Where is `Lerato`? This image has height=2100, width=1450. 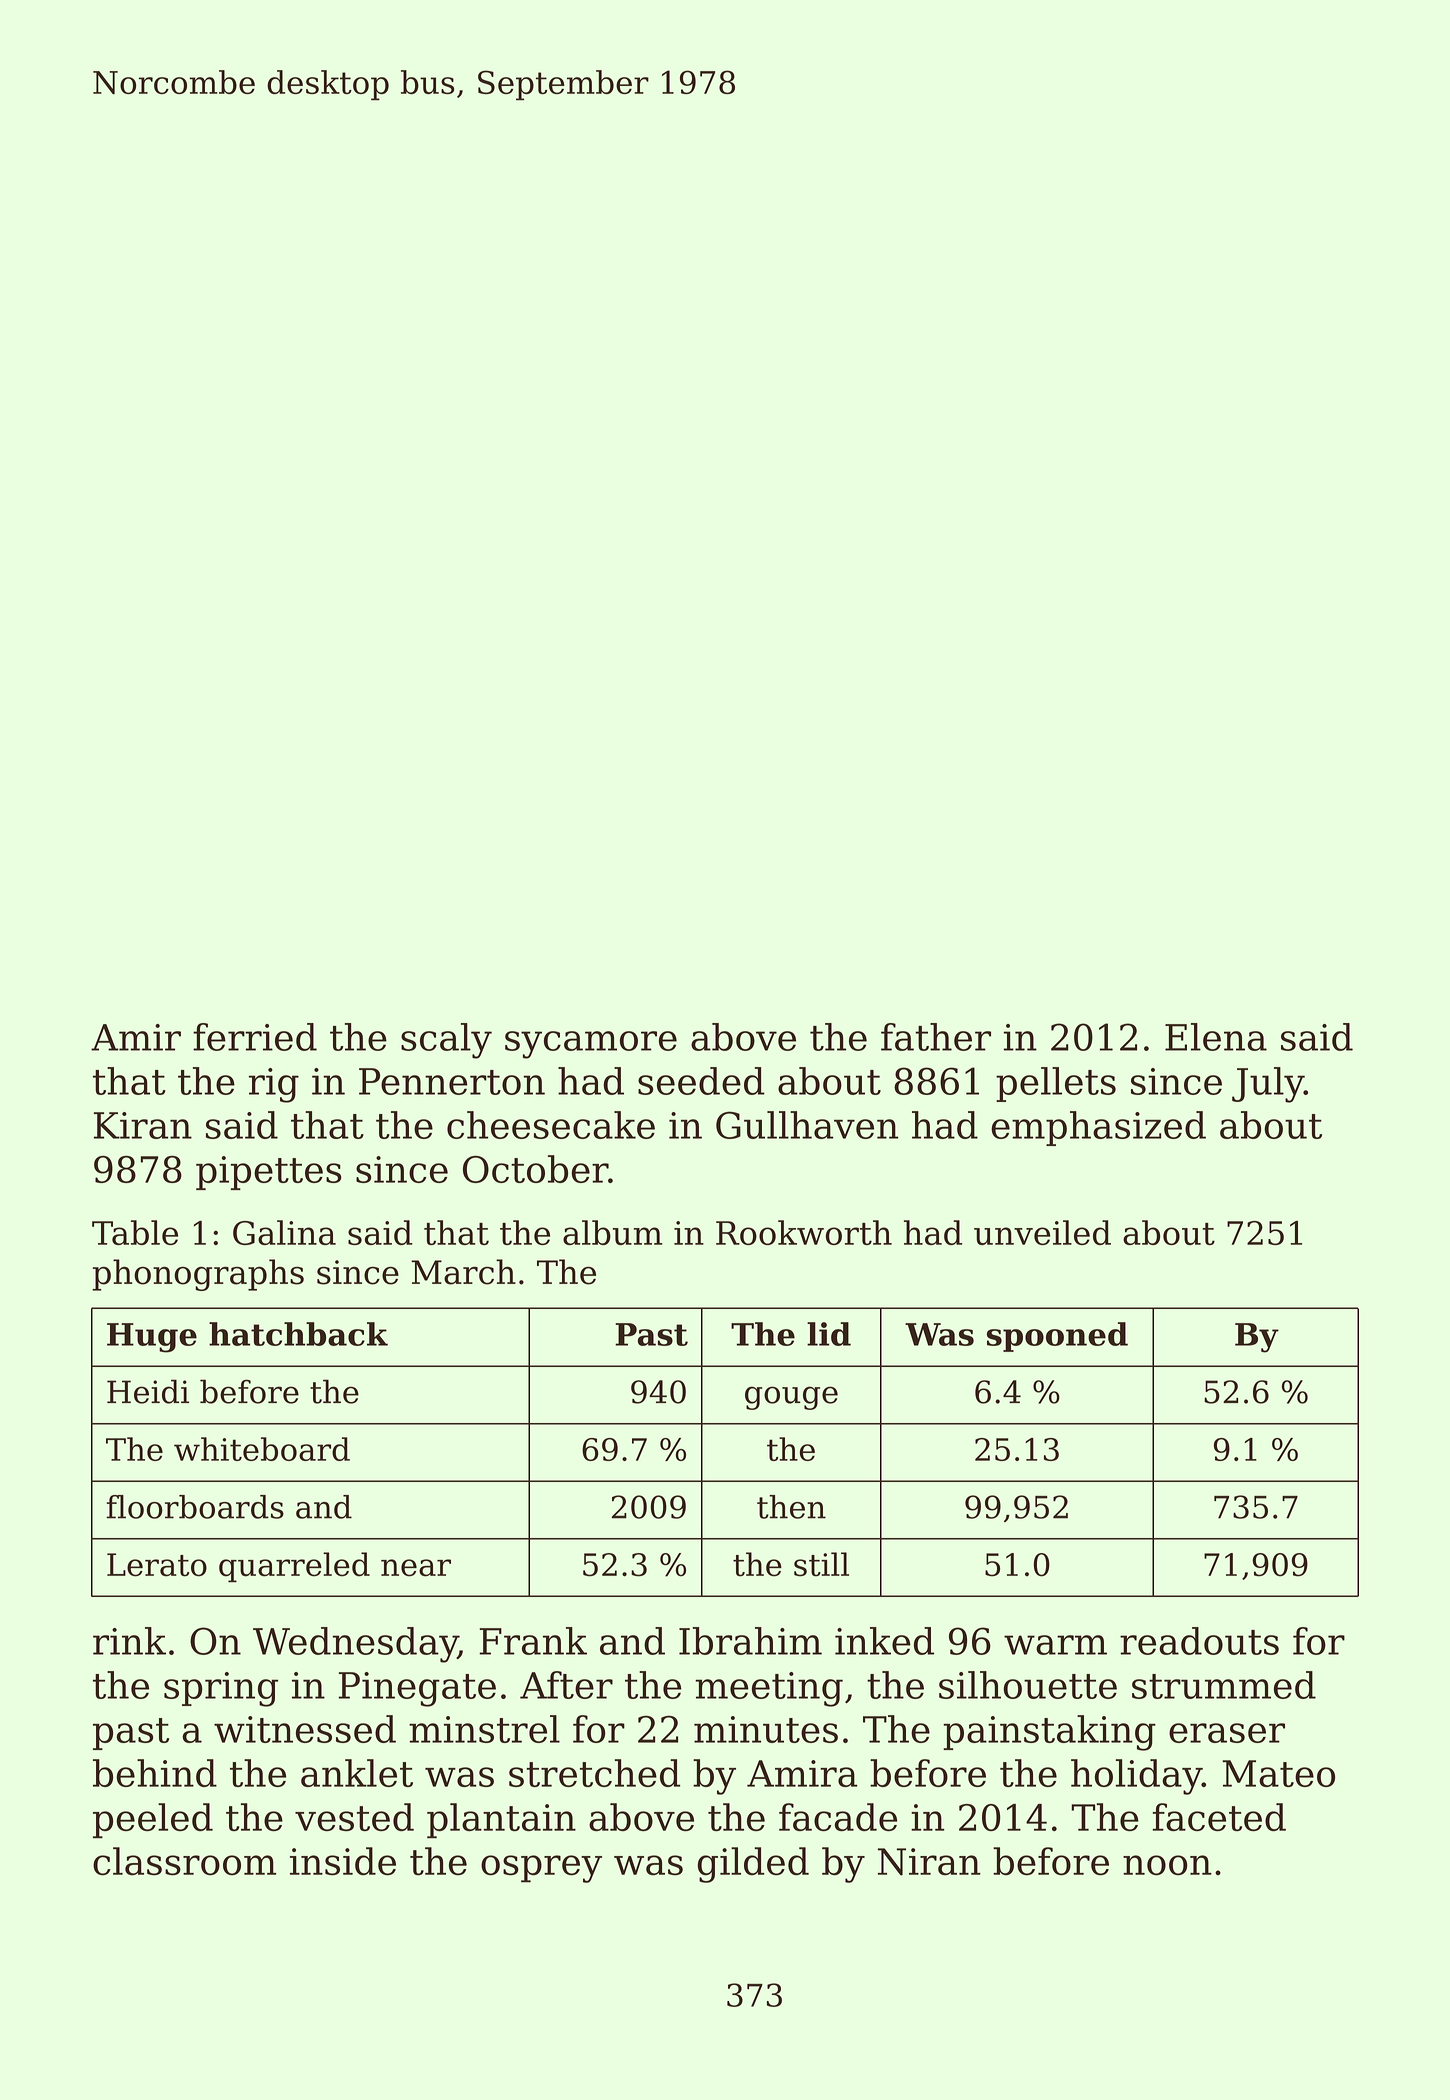
Lerato is located at coordinates (157, 1565).
